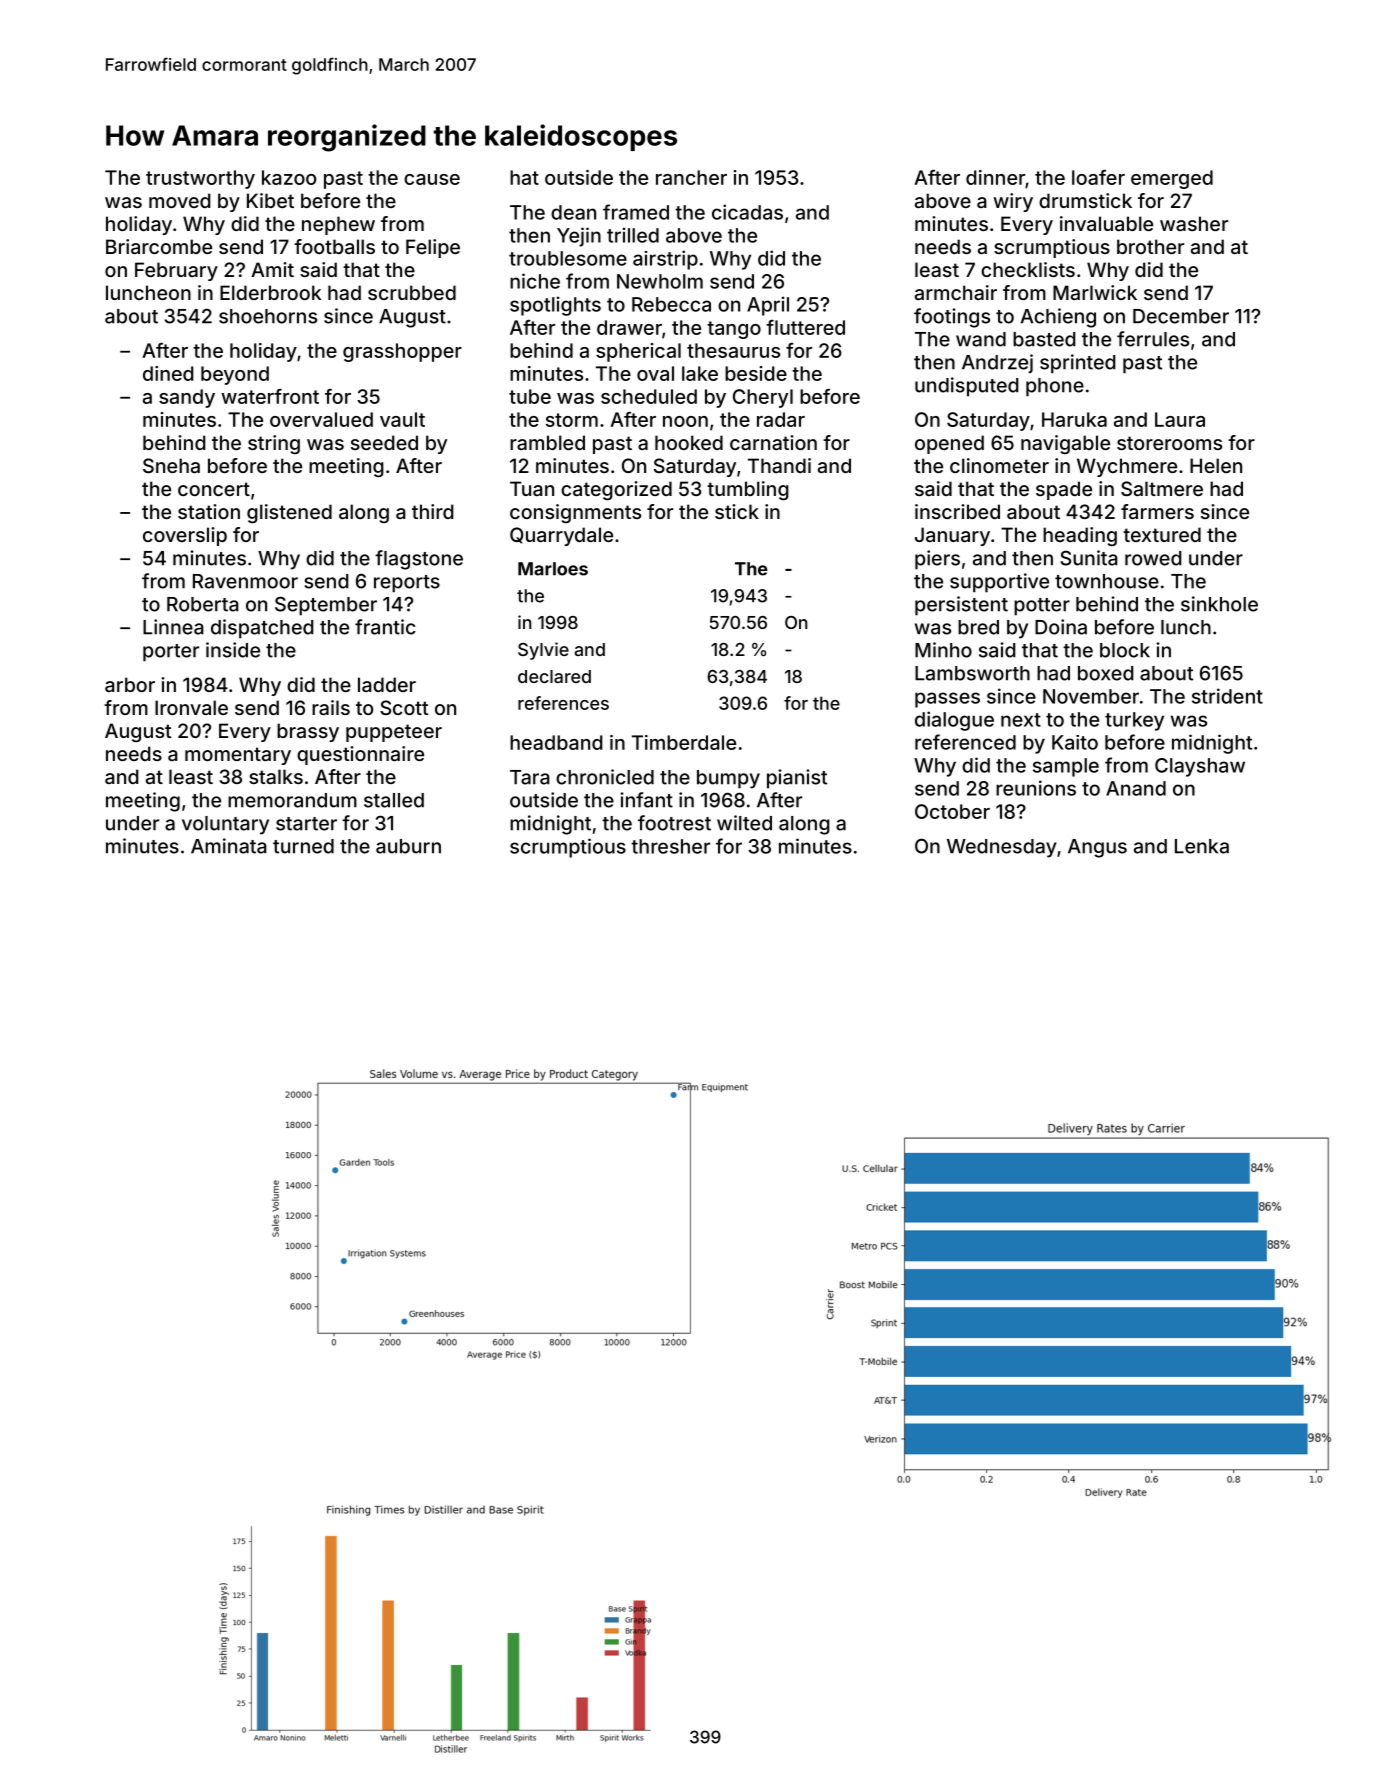  What do you see at coordinates (412, 292) in the screenshot?
I see `scrubbed` at bounding box center [412, 292].
